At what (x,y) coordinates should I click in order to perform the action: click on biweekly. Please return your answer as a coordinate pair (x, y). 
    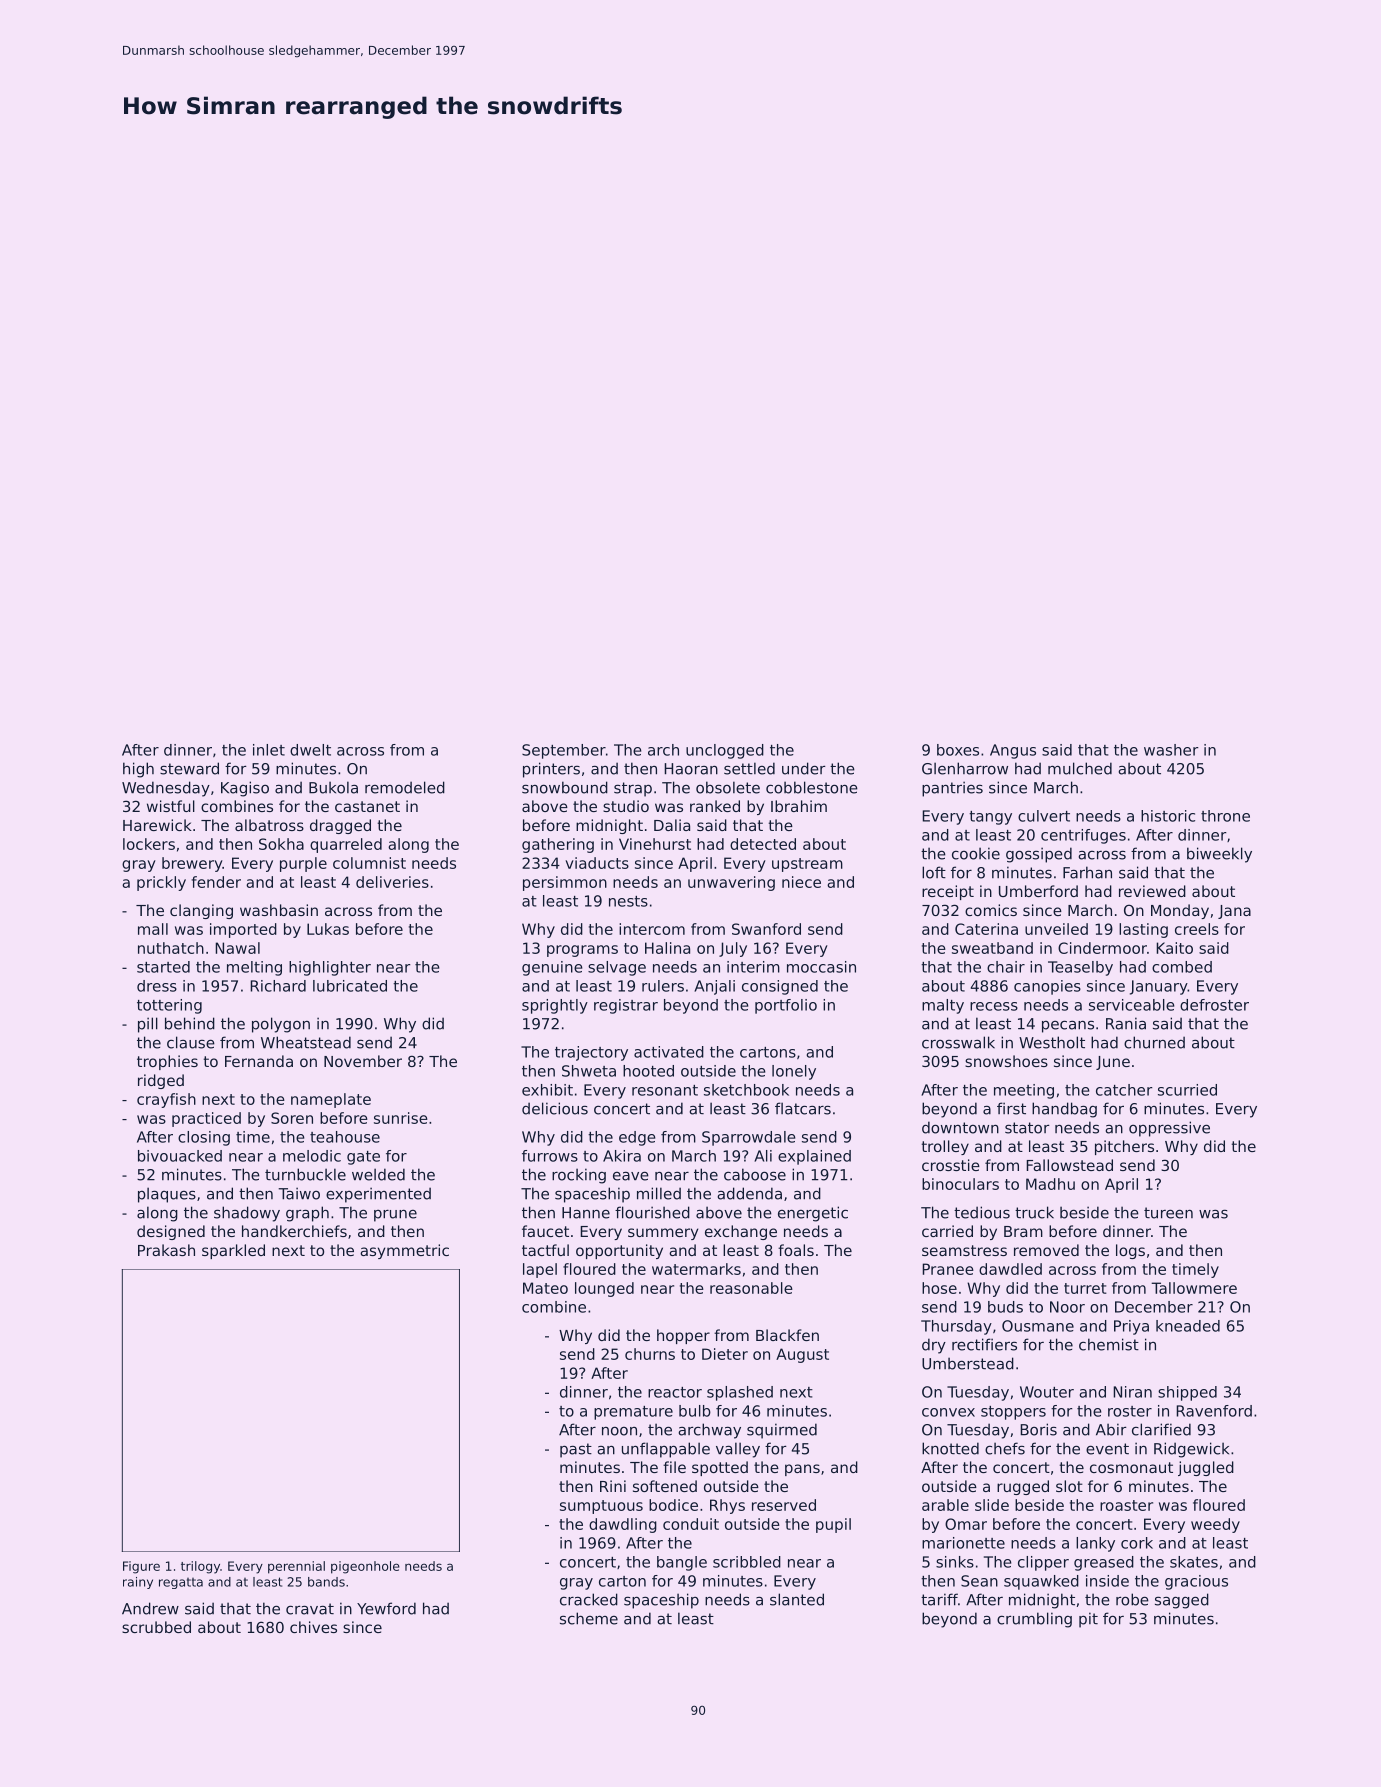
    Looking at the image, I should click on (1219, 855).
